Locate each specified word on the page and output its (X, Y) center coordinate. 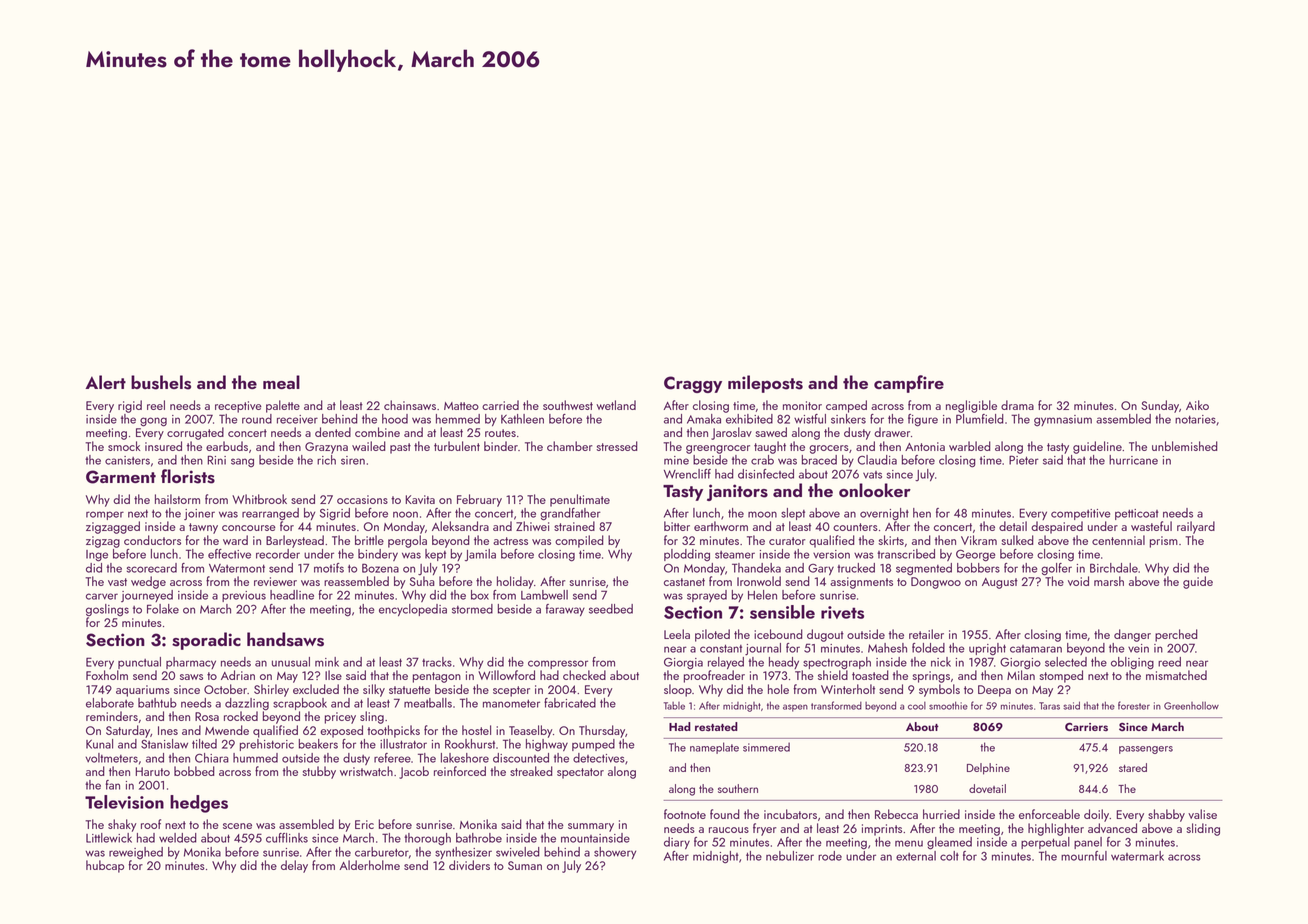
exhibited (749, 419)
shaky (122, 825)
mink (327, 662)
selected (1066, 662)
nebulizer (790, 856)
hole (778, 689)
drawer (892, 432)
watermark (1137, 856)
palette (283, 406)
